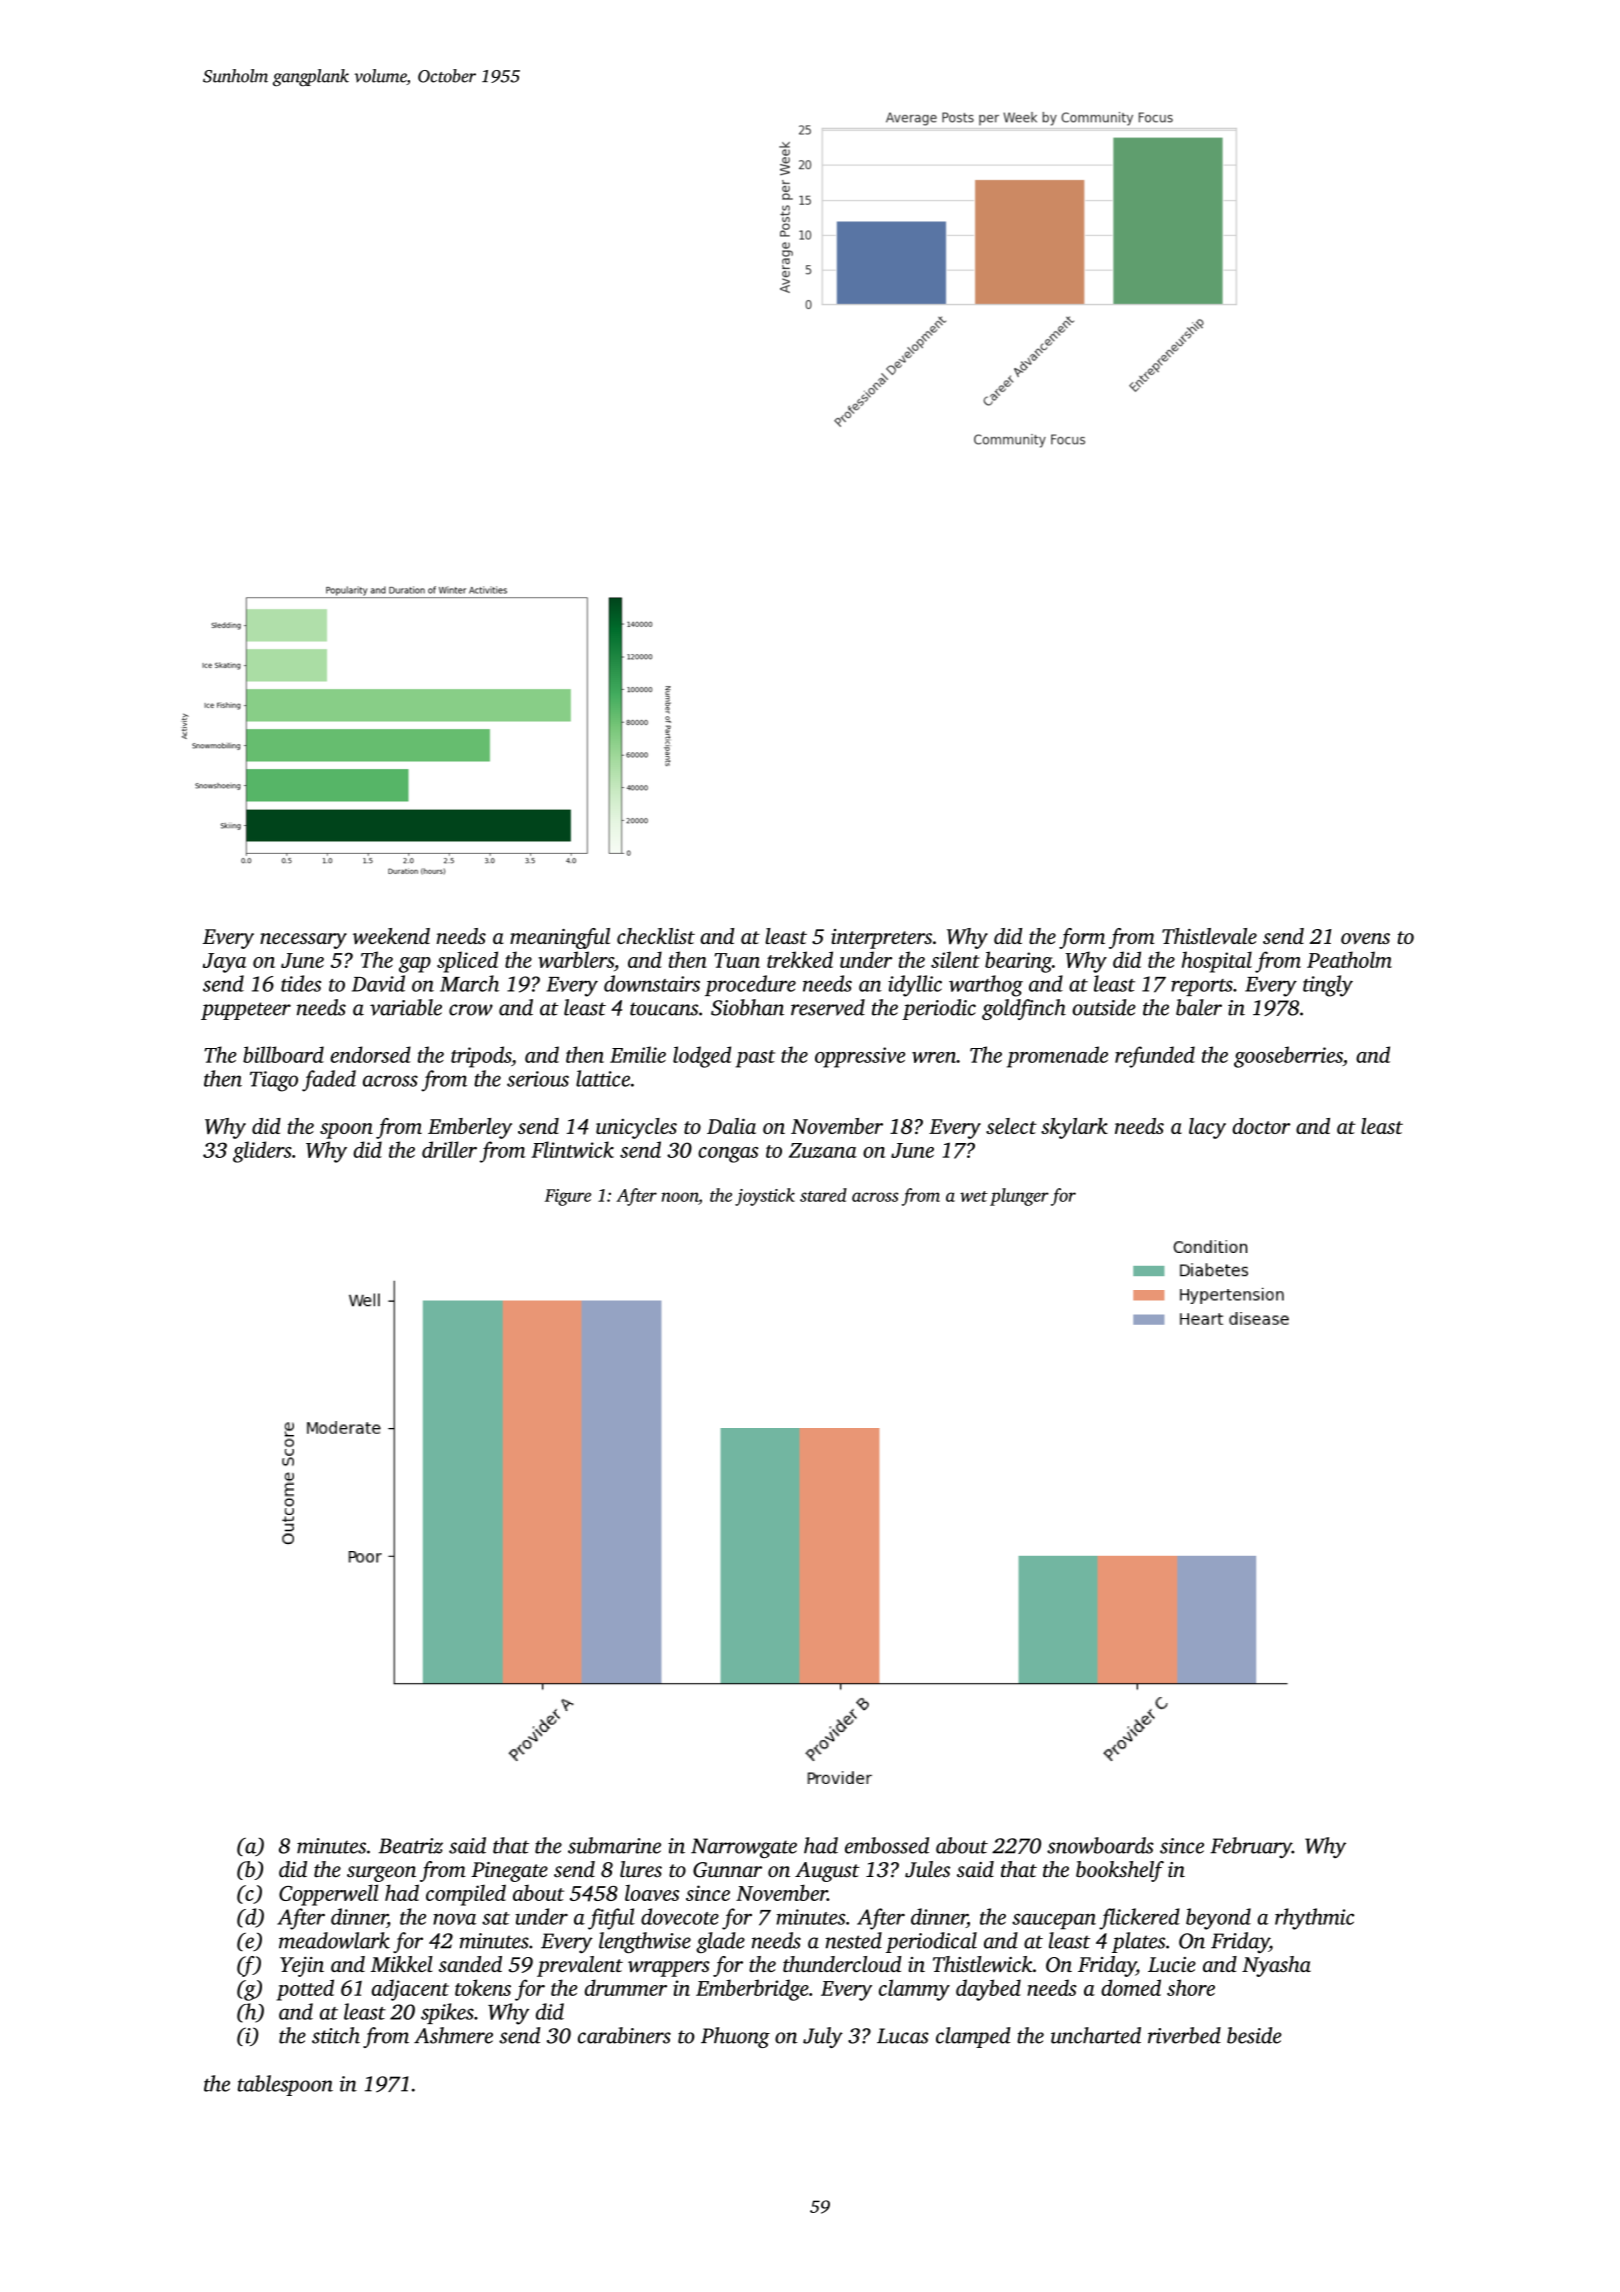  Describe the element at coordinates (1100, 1845) in the page. I see `snowboards` at that location.
